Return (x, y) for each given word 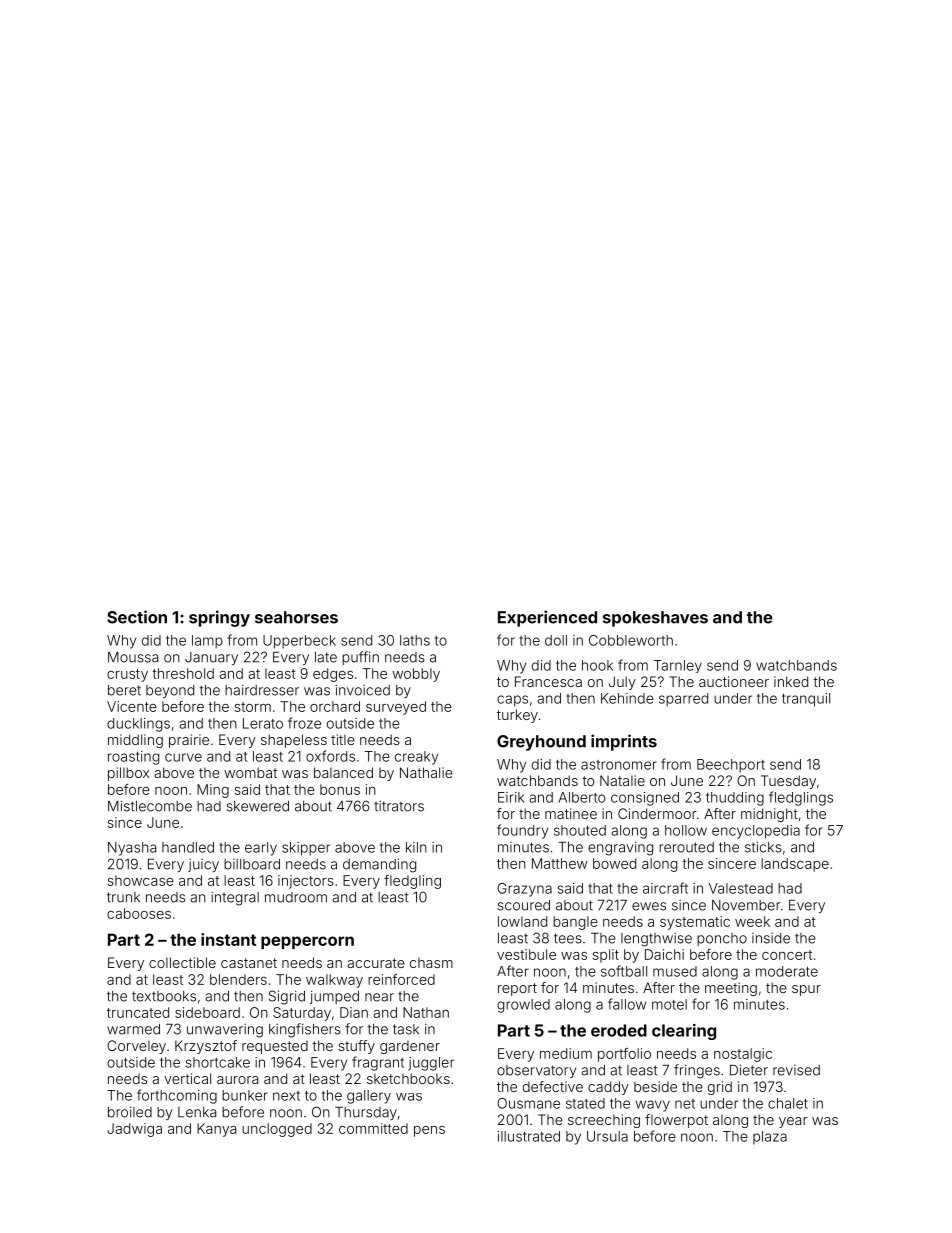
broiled (130, 1112)
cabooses (139, 913)
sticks (763, 847)
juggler (431, 1064)
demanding (379, 865)
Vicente (132, 706)
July (622, 683)
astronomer (619, 765)
